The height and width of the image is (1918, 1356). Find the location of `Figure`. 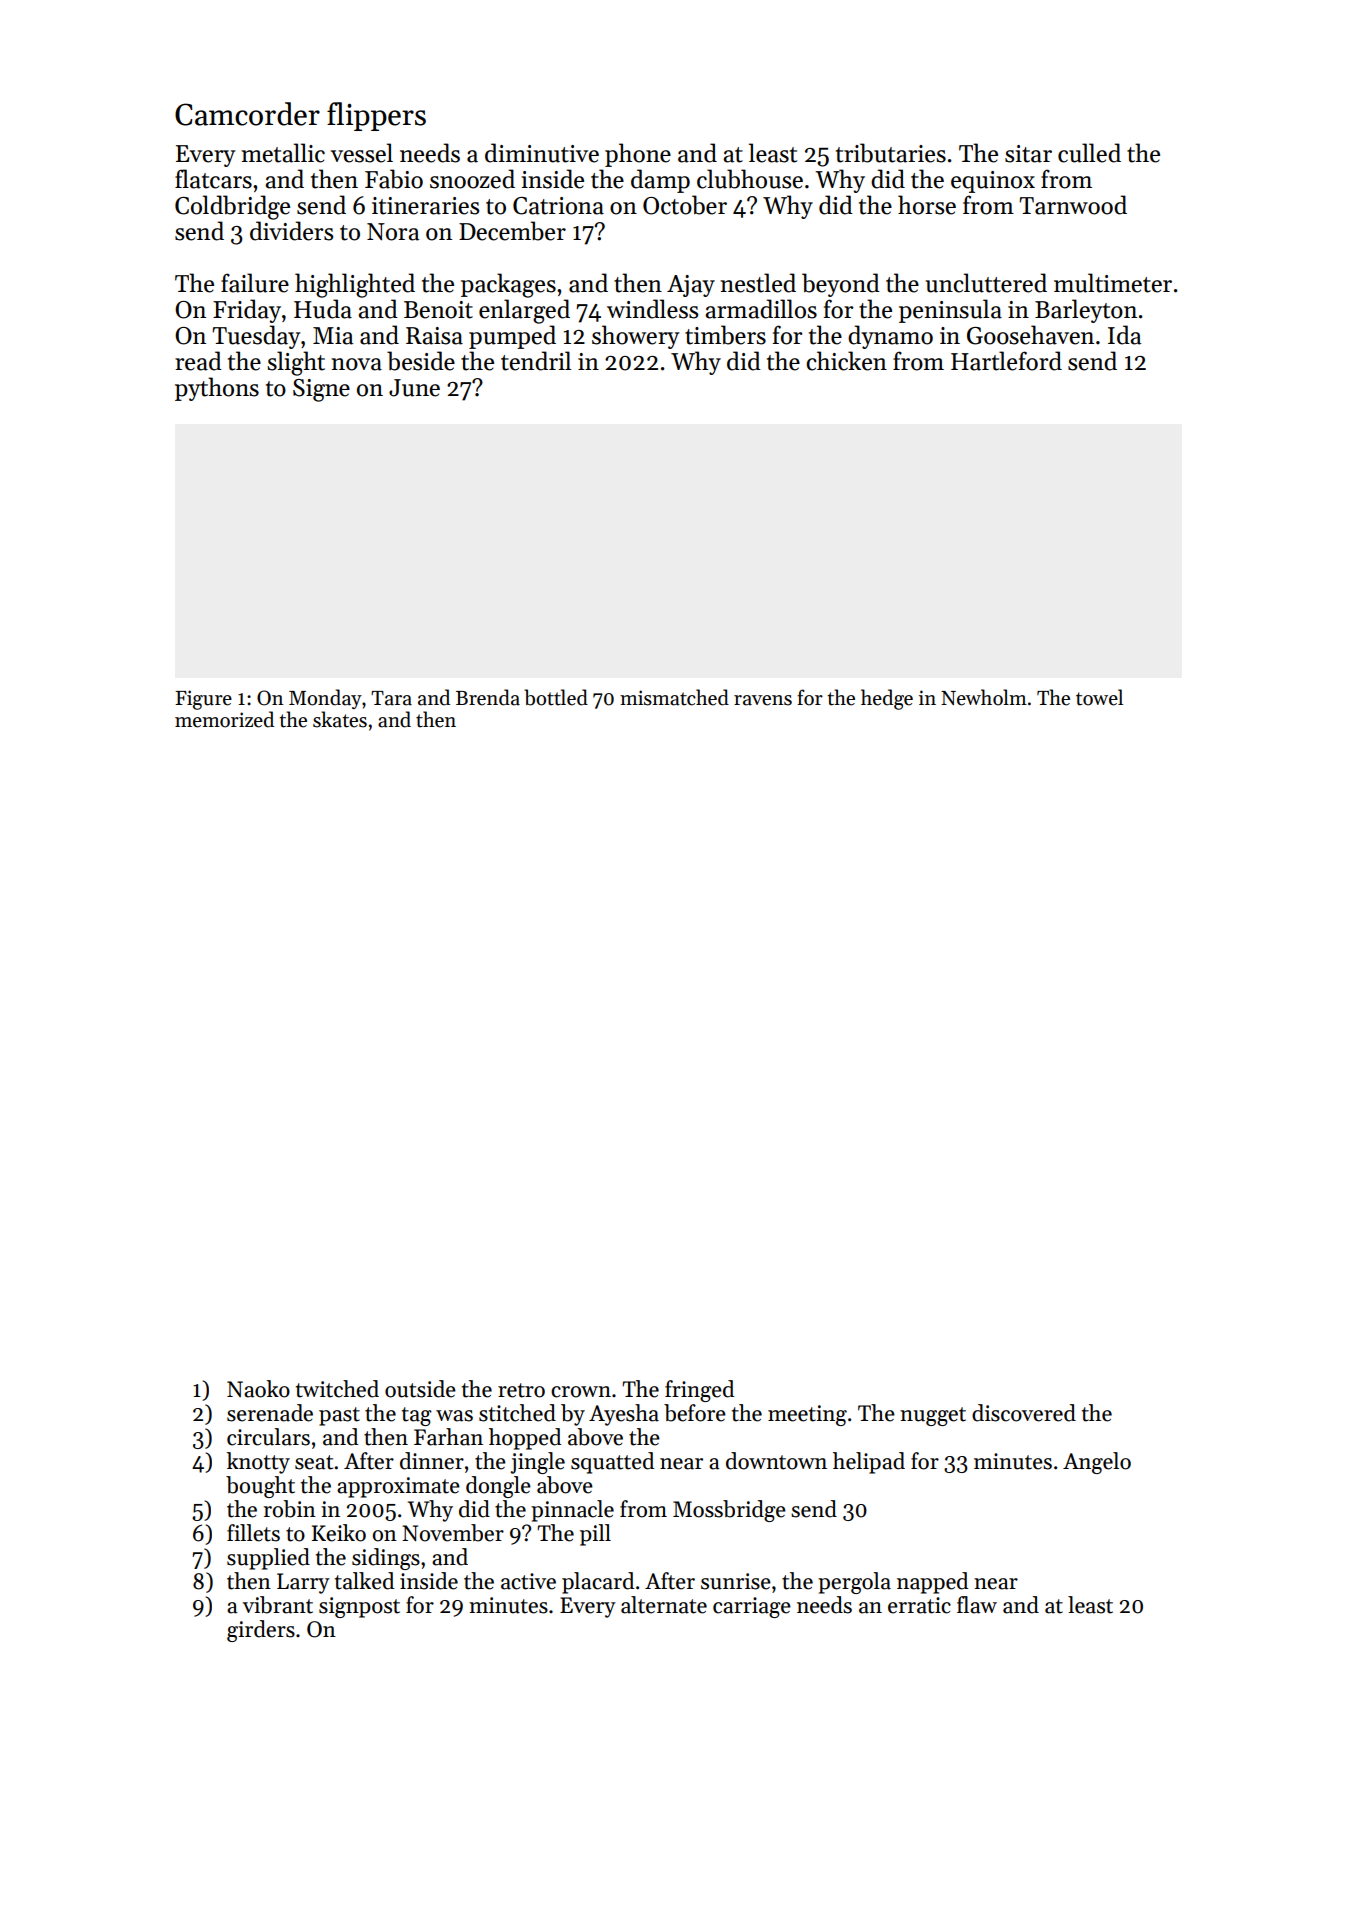

Figure is located at coordinates (203, 700).
